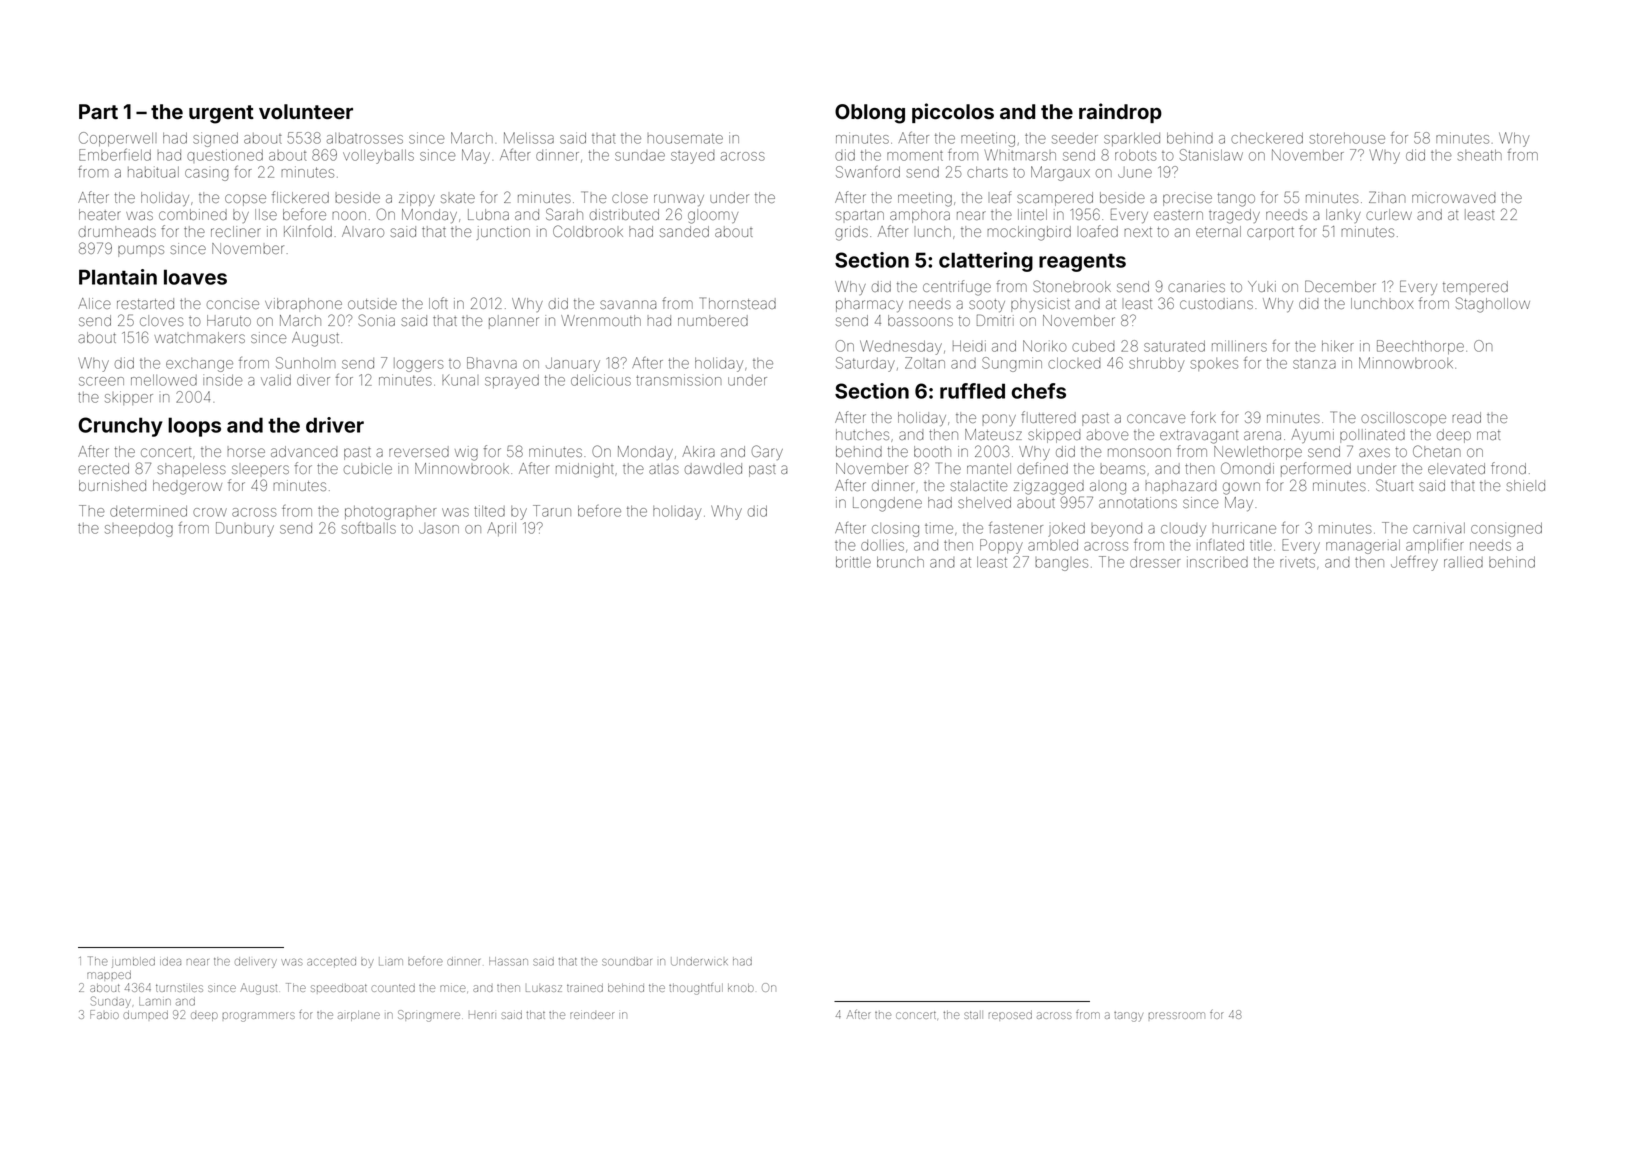 This screenshot has height=1149, width=1625. Describe the element at coordinates (1297, 563) in the screenshot. I see `rivets` at that location.
